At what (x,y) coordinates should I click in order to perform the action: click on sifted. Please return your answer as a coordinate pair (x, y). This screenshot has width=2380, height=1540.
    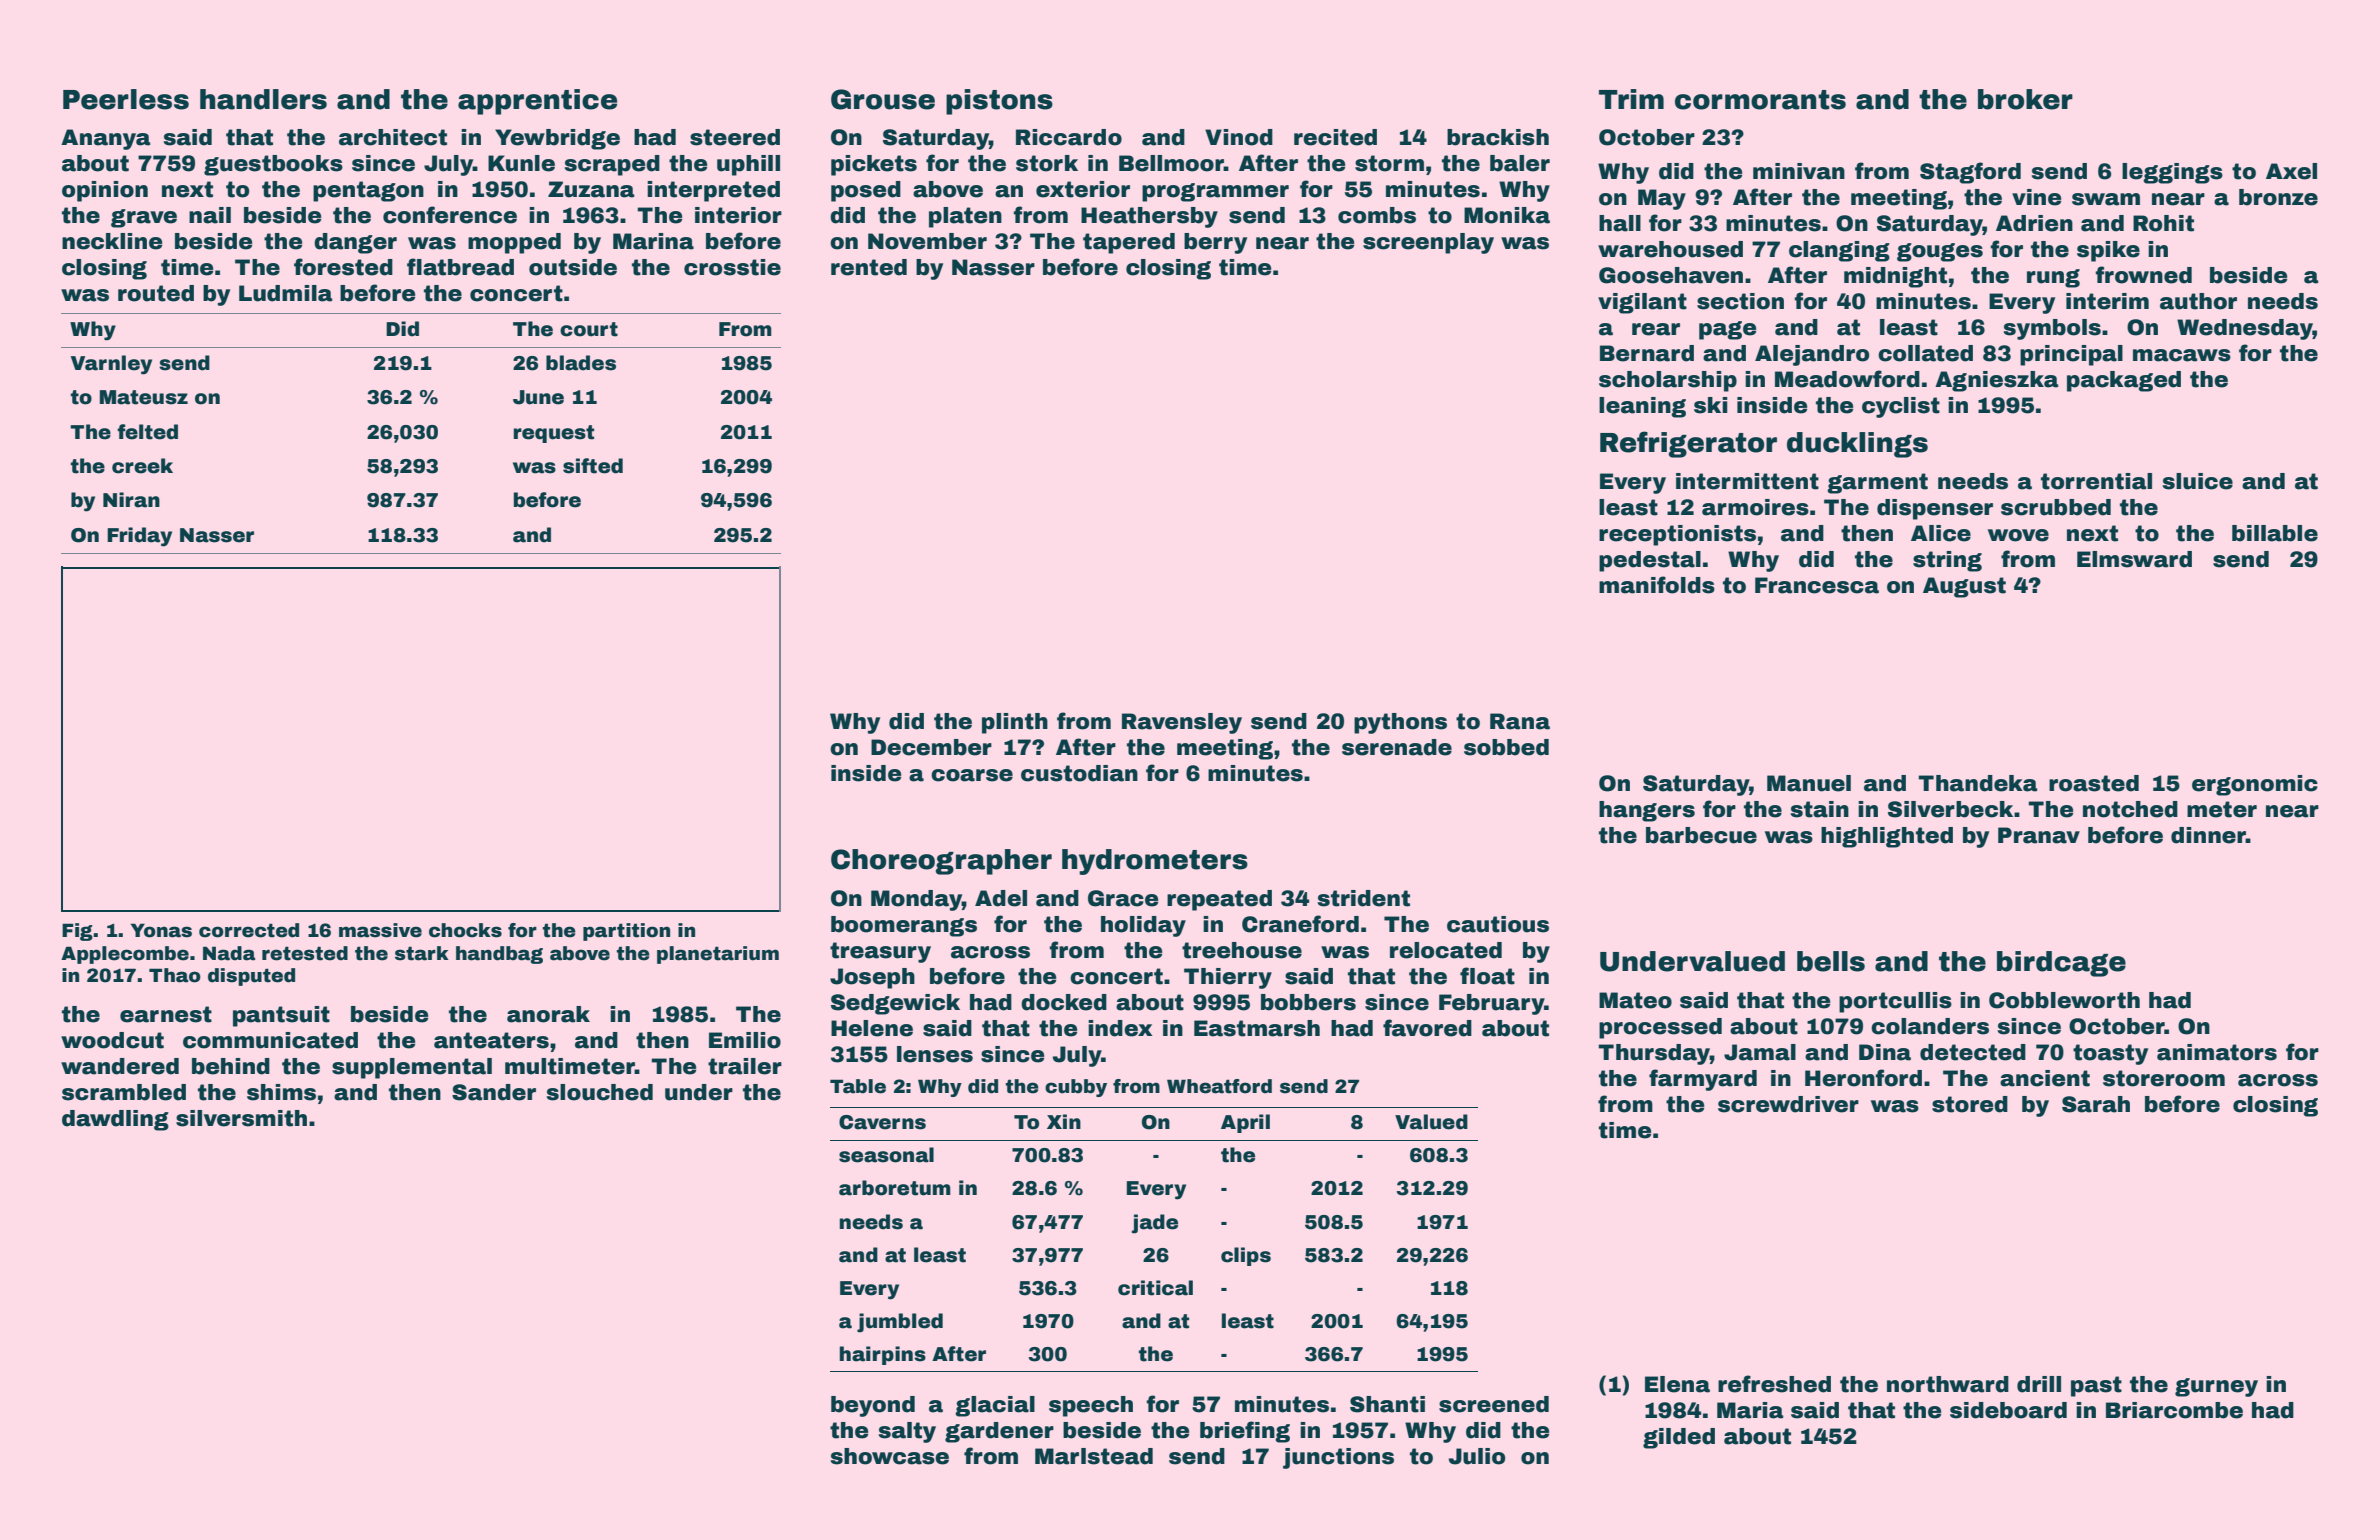
    Looking at the image, I should click on (593, 466).
